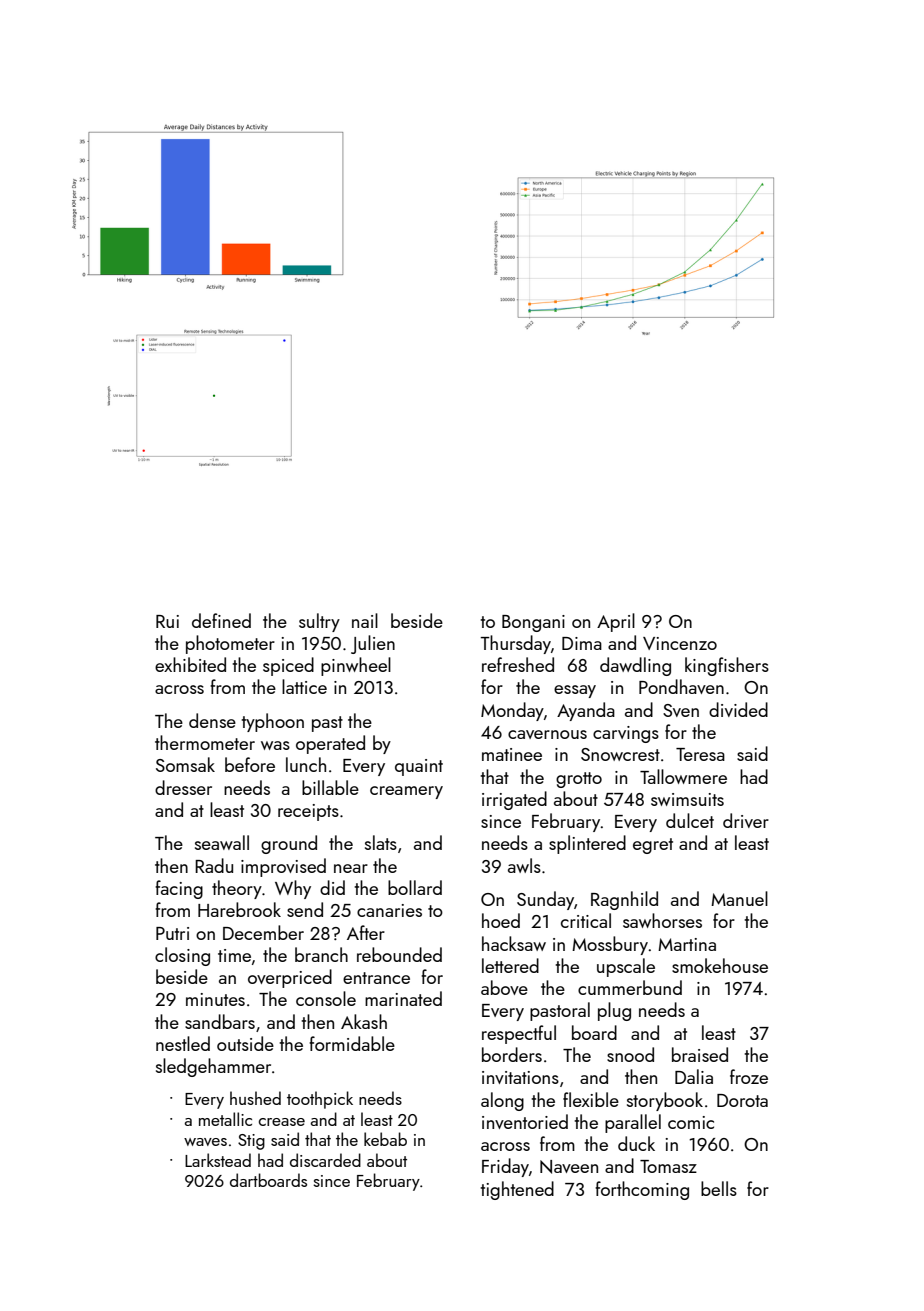 This image has width=924, height=1311. I want to click on smokehouse, so click(720, 965).
